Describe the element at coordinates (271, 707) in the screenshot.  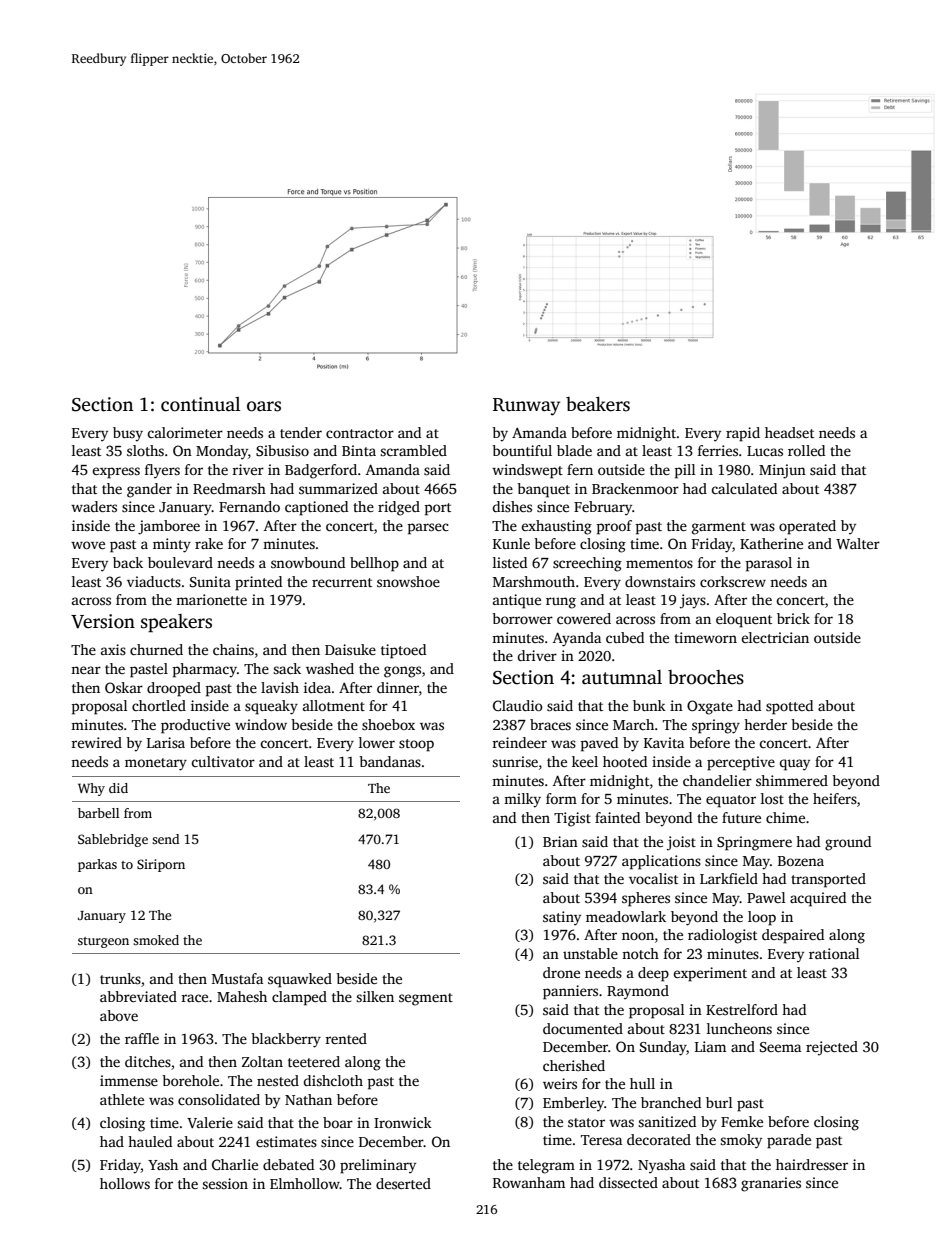
I see `squeaky` at that location.
